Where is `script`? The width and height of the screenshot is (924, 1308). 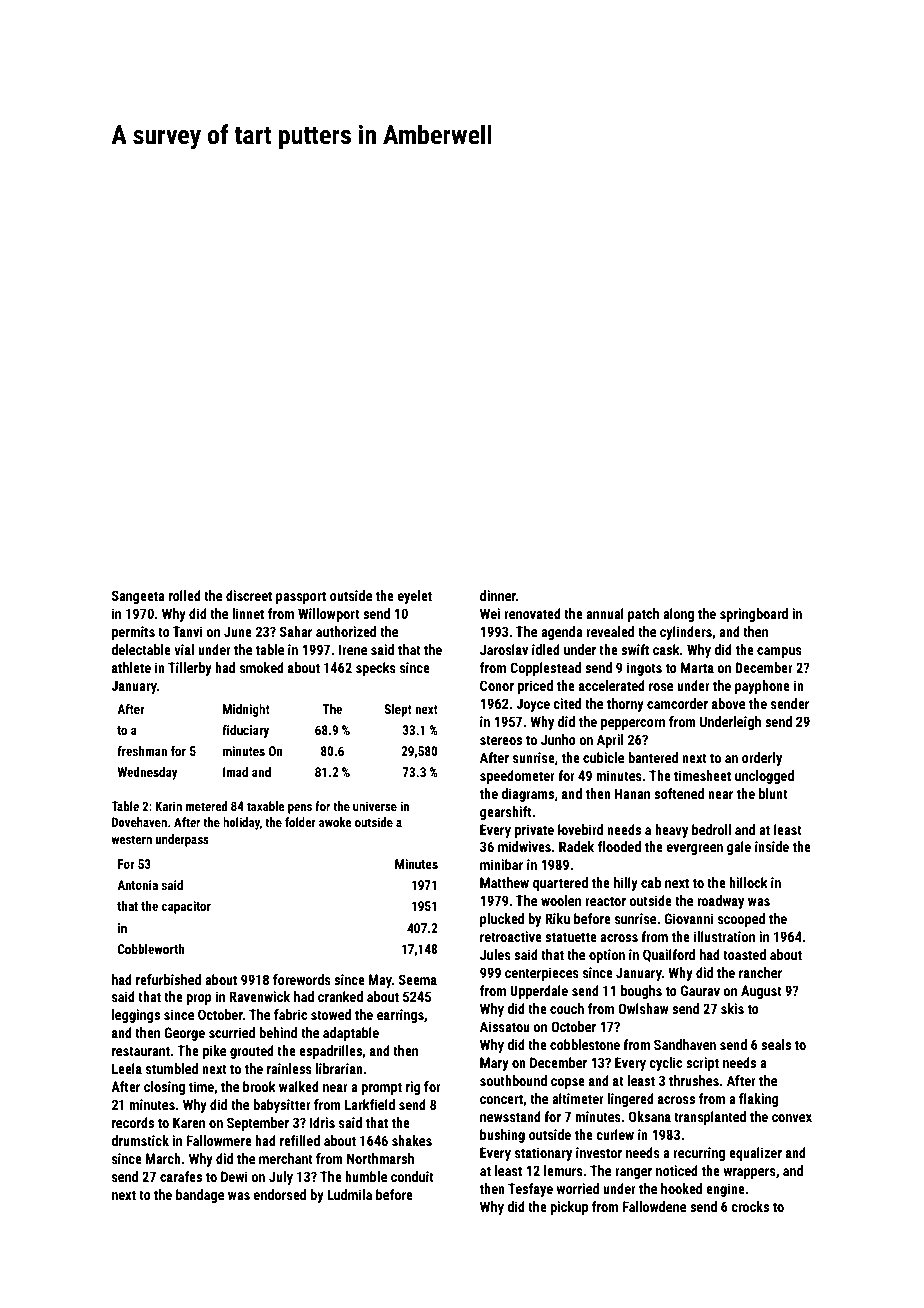
script is located at coordinates (702, 1064).
